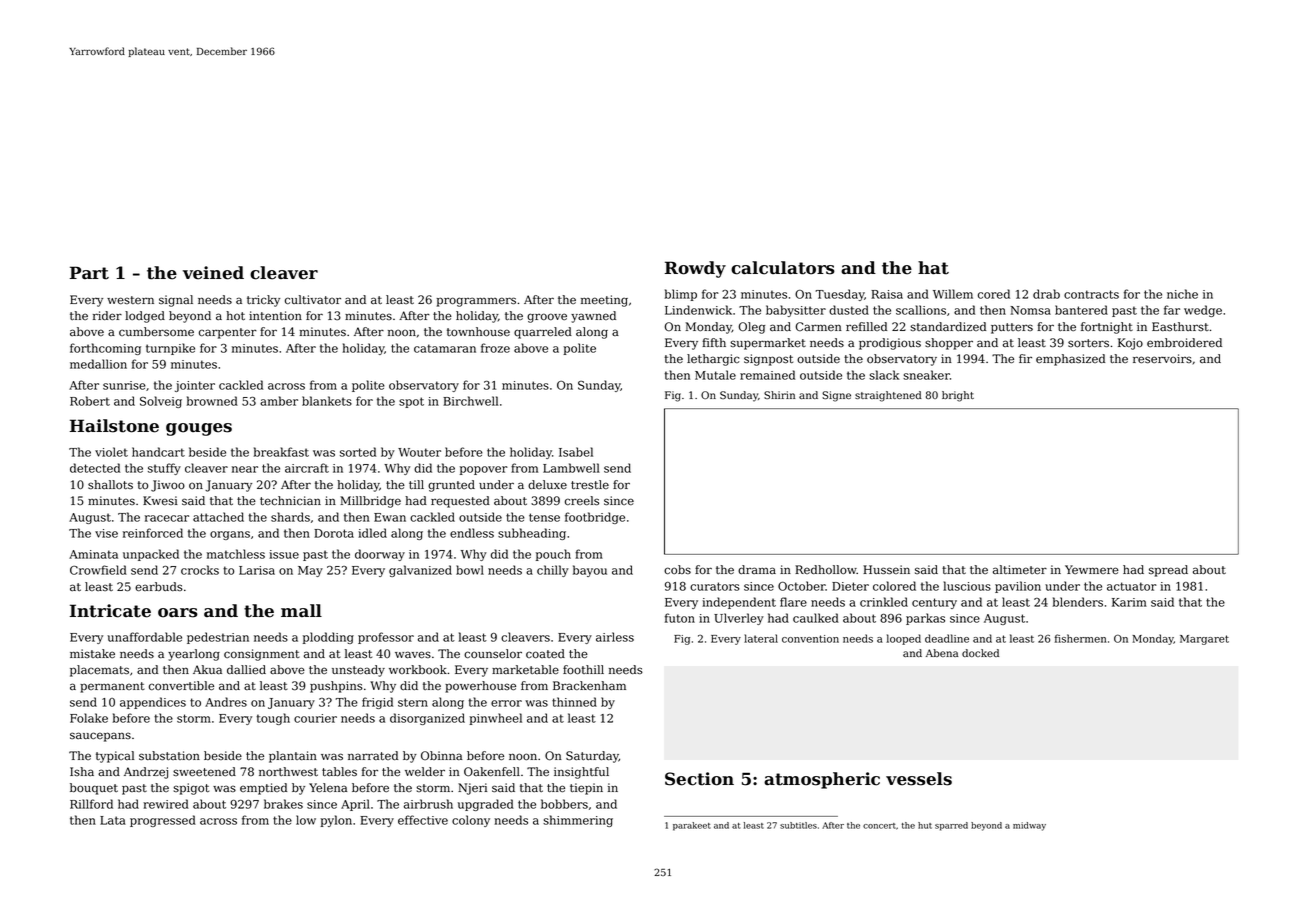 Image resolution: width=1308 pixels, height=924 pixels. I want to click on docked, so click(980, 653).
